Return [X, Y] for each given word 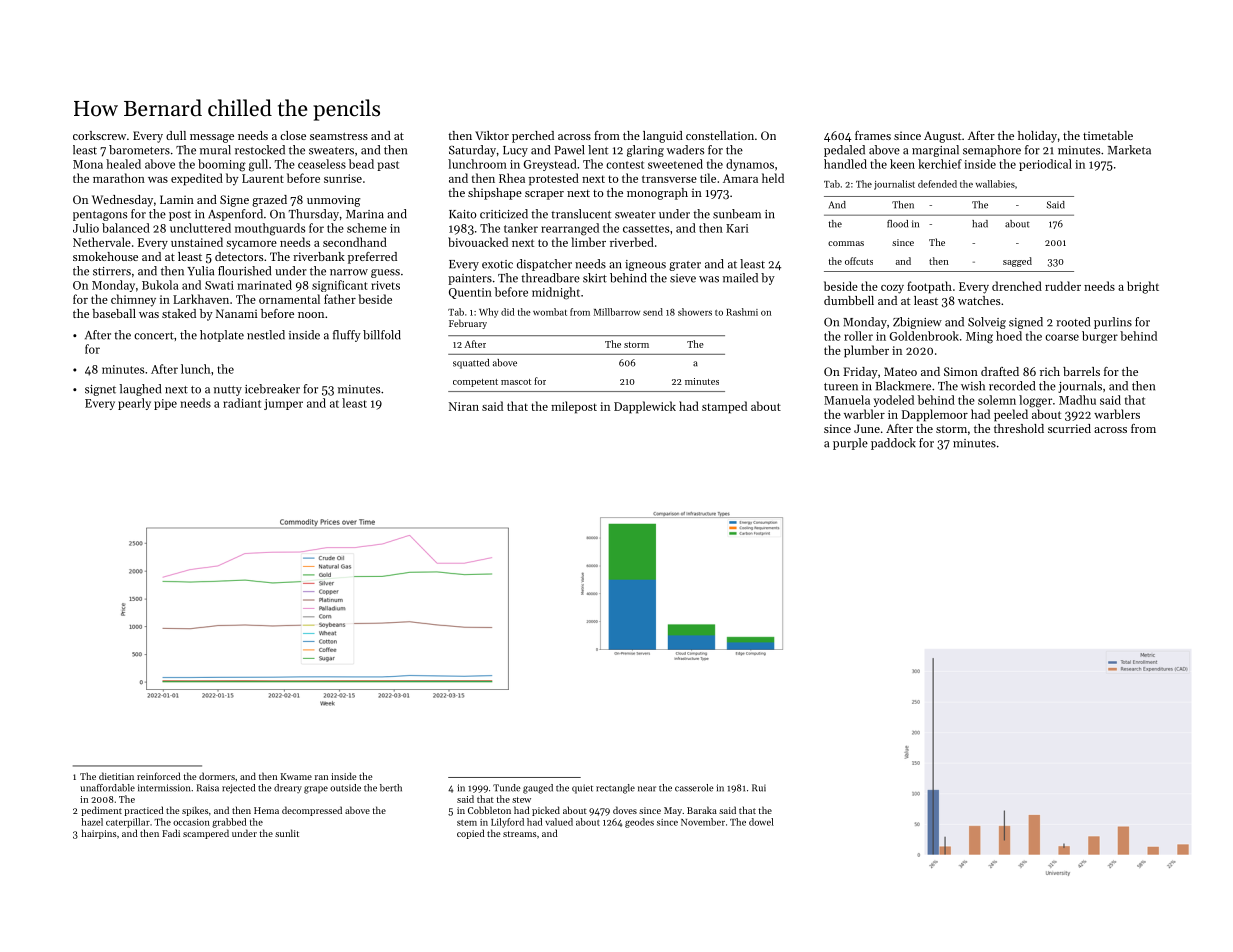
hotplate [222, 336]
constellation [720, 135]
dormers [217, 776]
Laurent [263, 178]
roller [858, 336]
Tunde [507, 788]
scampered [206, 834]
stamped [724, 407]
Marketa [1129, 150]
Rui [759, 788]
